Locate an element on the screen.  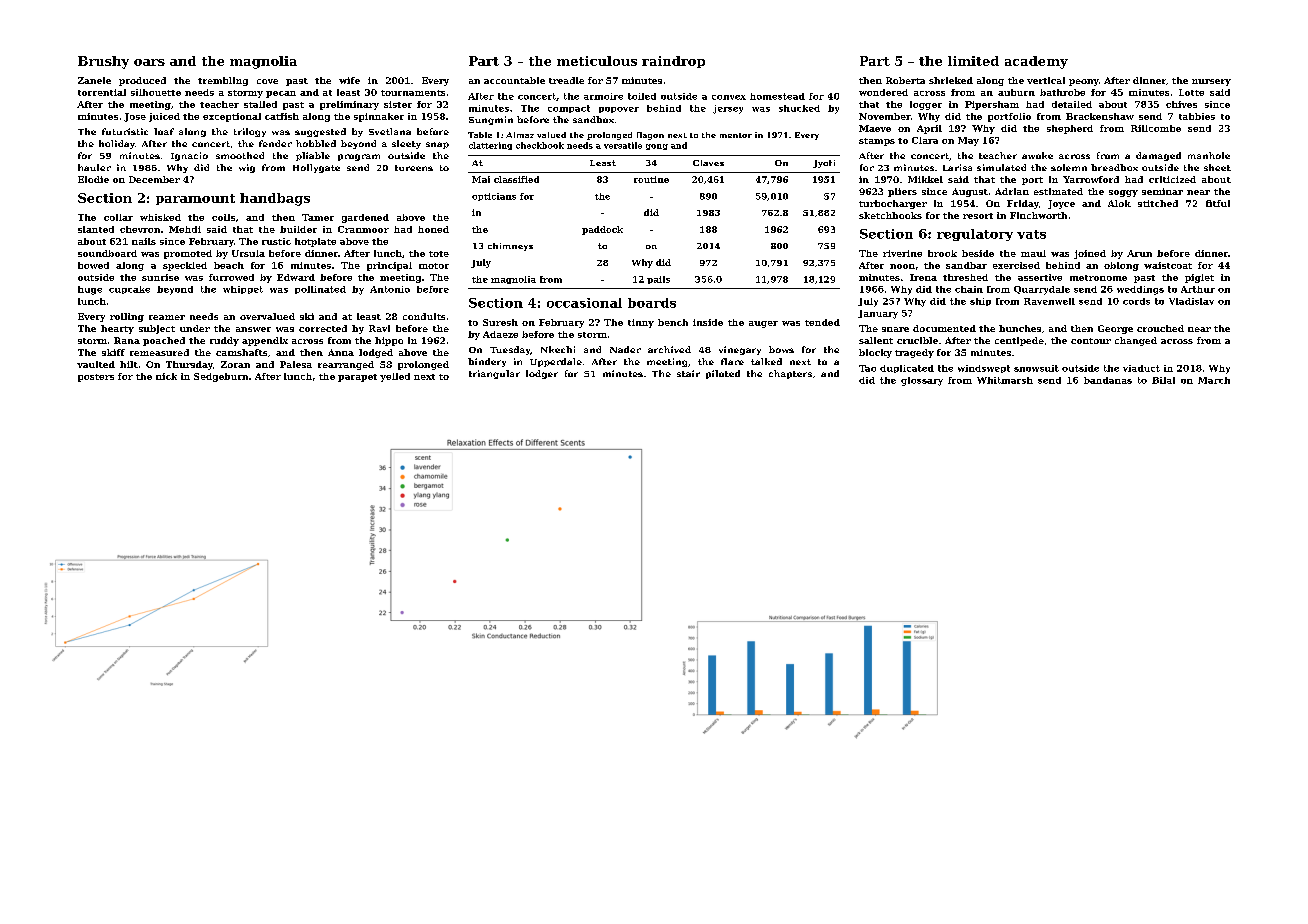
Brushy is located at coordinates (103, 62).
